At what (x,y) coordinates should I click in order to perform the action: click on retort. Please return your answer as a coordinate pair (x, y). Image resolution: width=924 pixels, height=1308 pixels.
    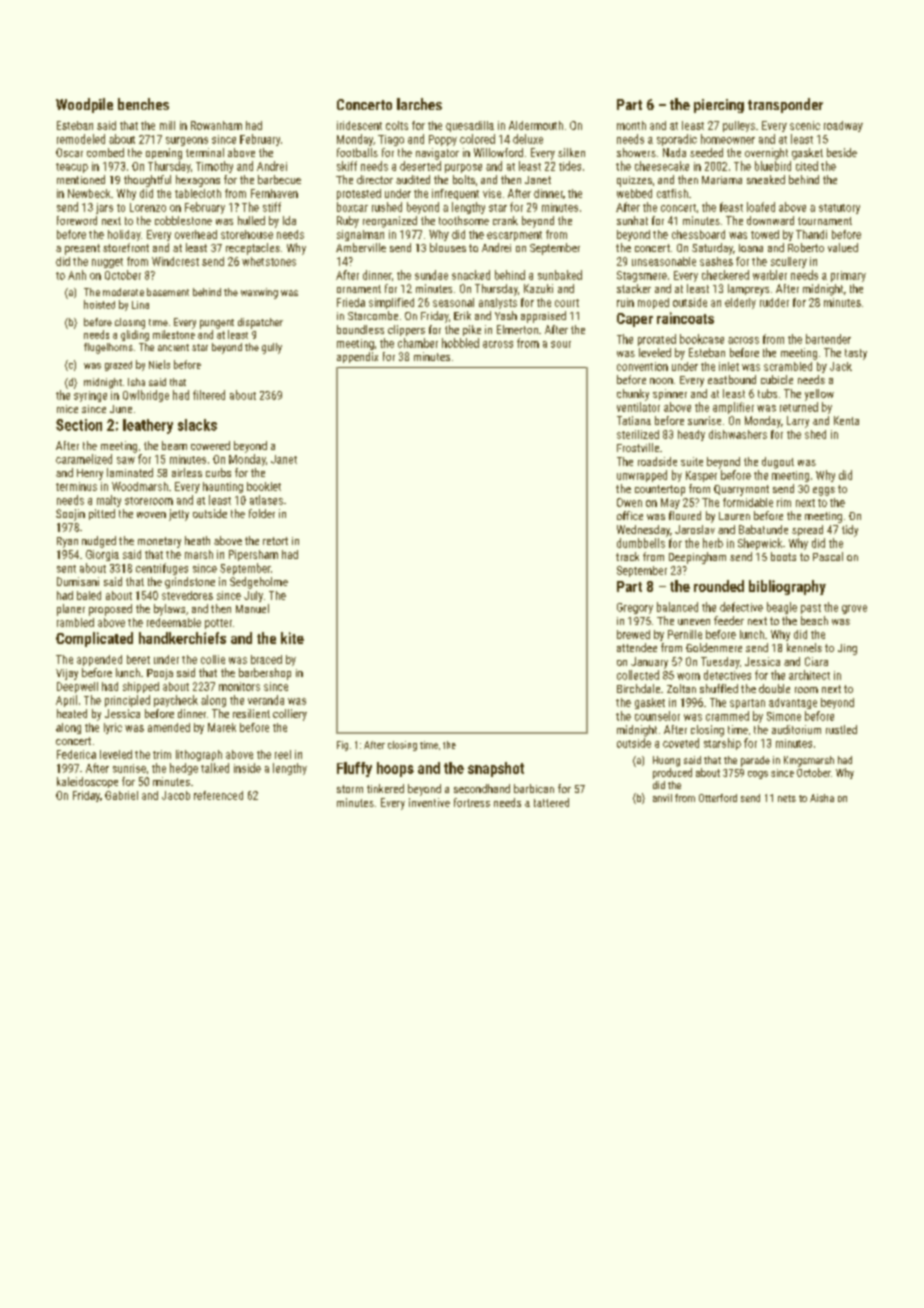
    Looking at the image, I should click on (275, 541).
